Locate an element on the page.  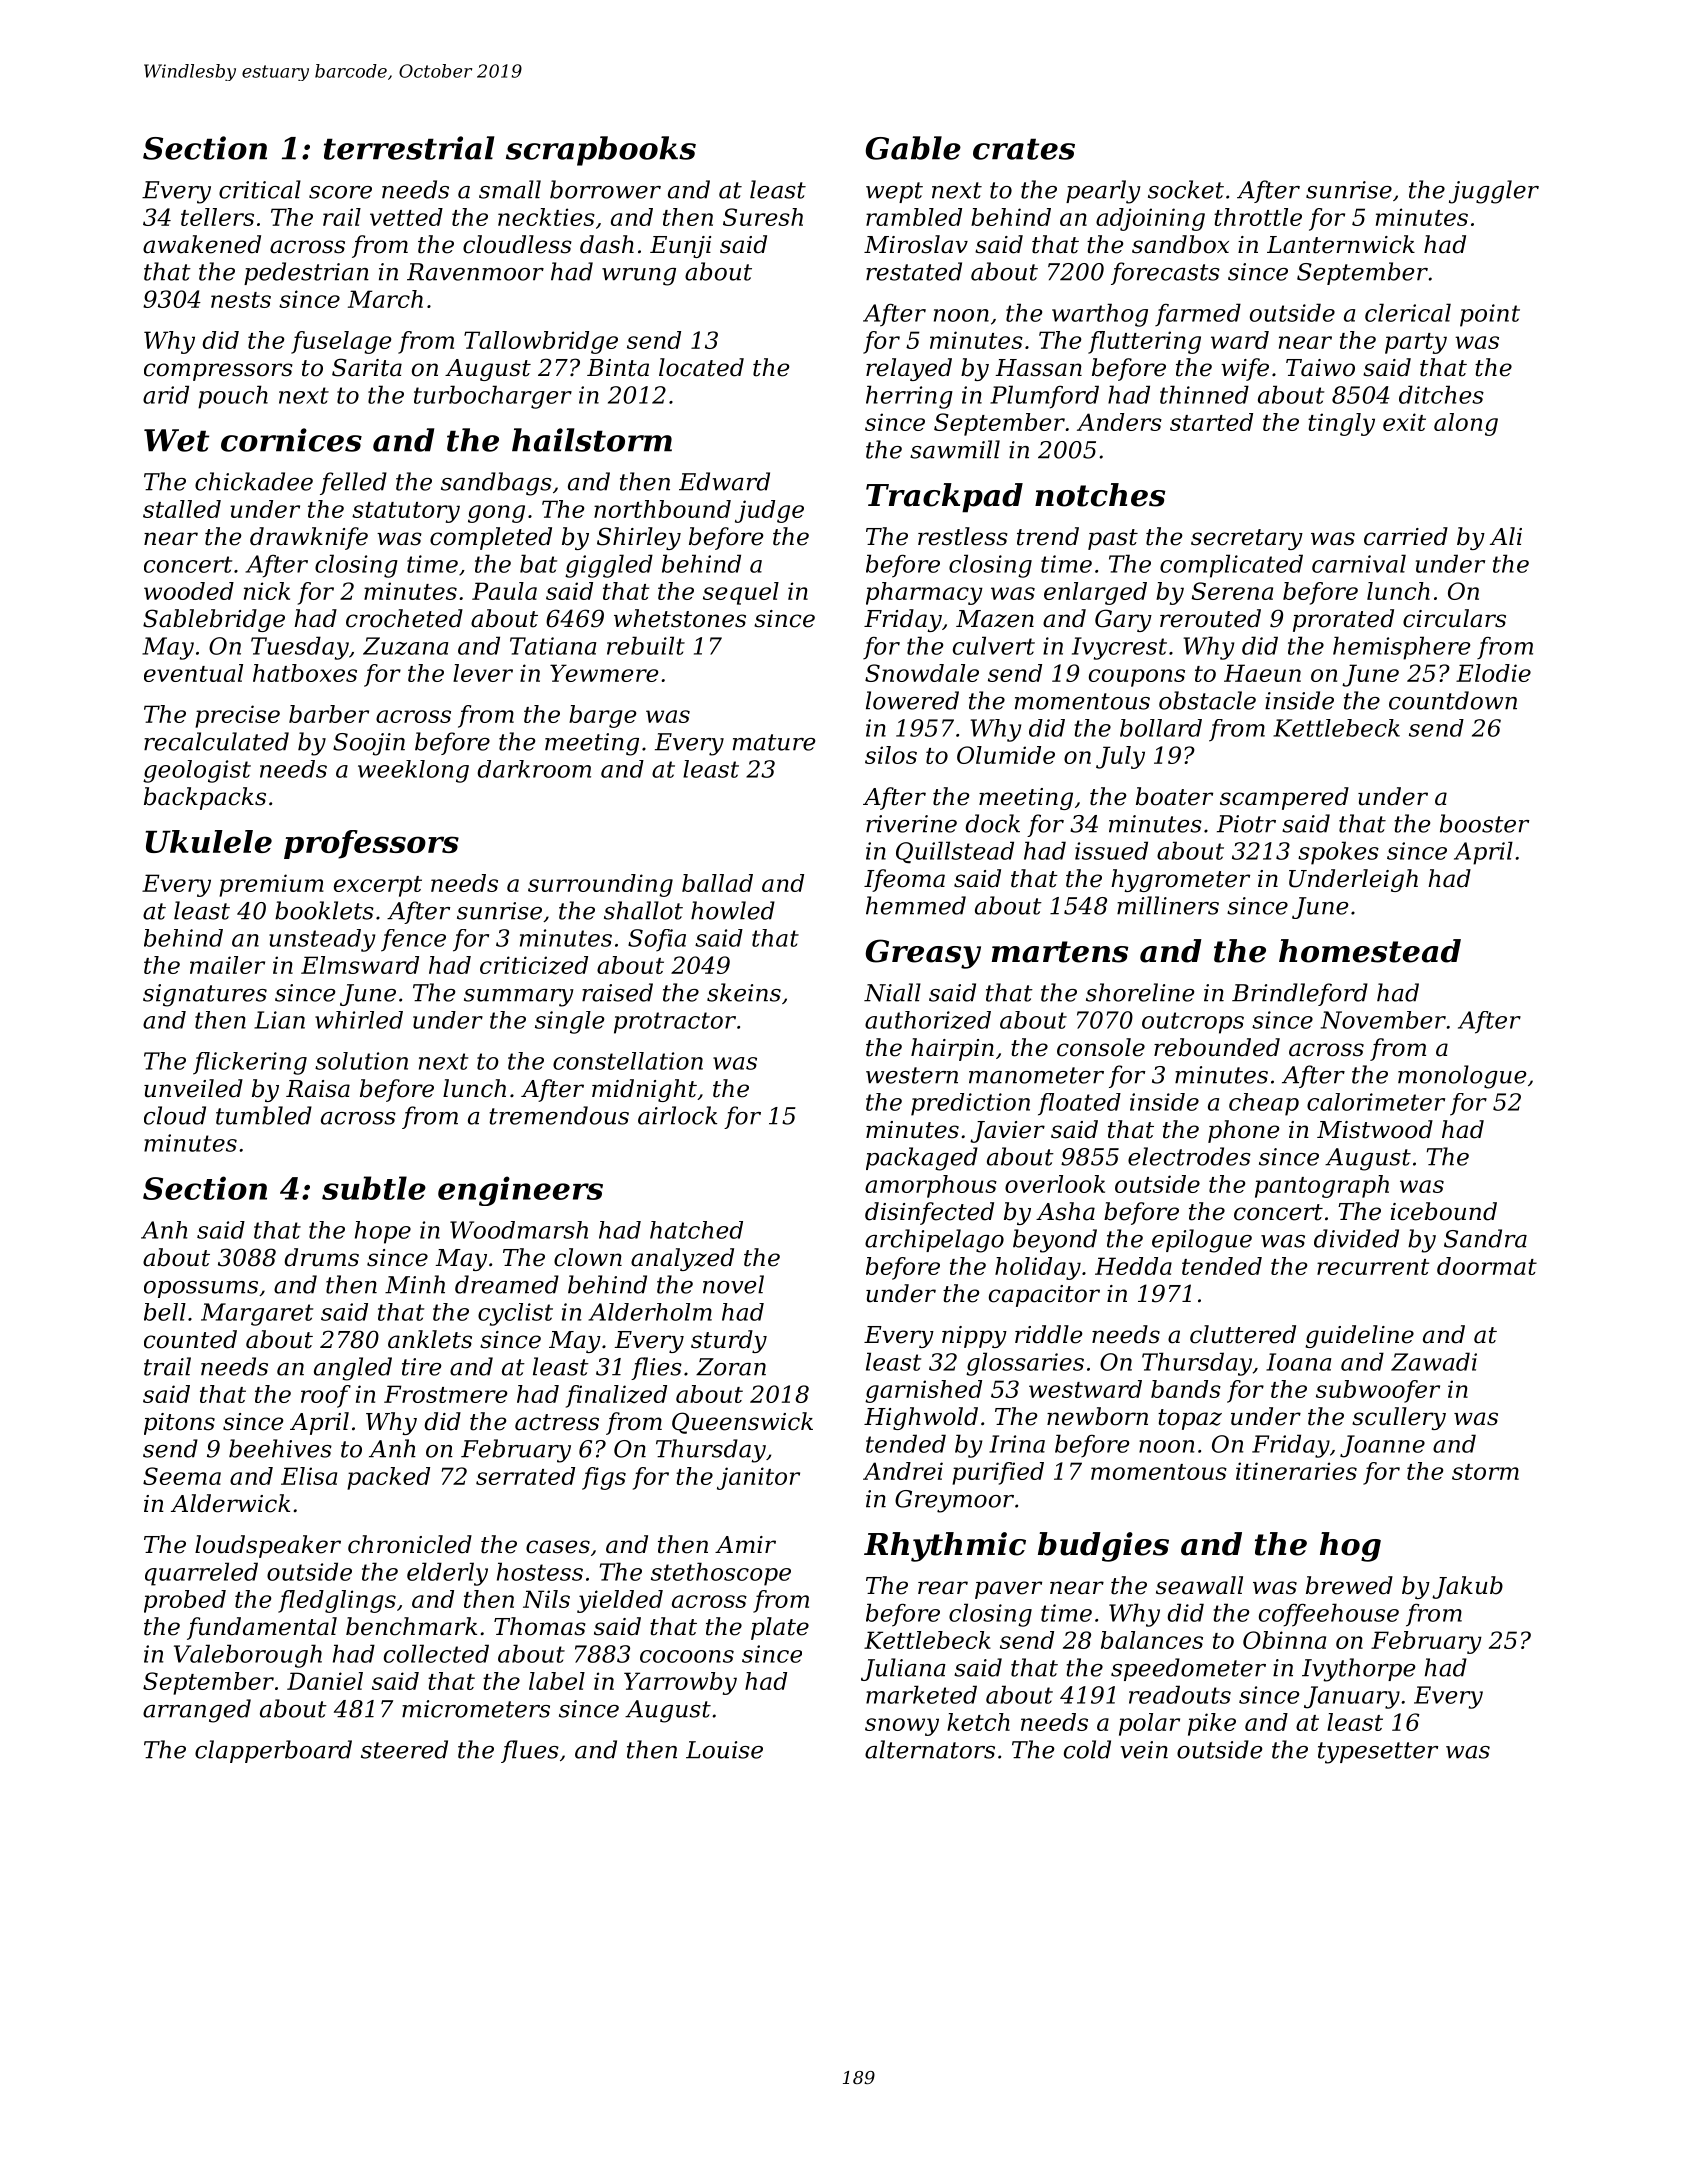
roof is located at coordinates (326, 1396).
